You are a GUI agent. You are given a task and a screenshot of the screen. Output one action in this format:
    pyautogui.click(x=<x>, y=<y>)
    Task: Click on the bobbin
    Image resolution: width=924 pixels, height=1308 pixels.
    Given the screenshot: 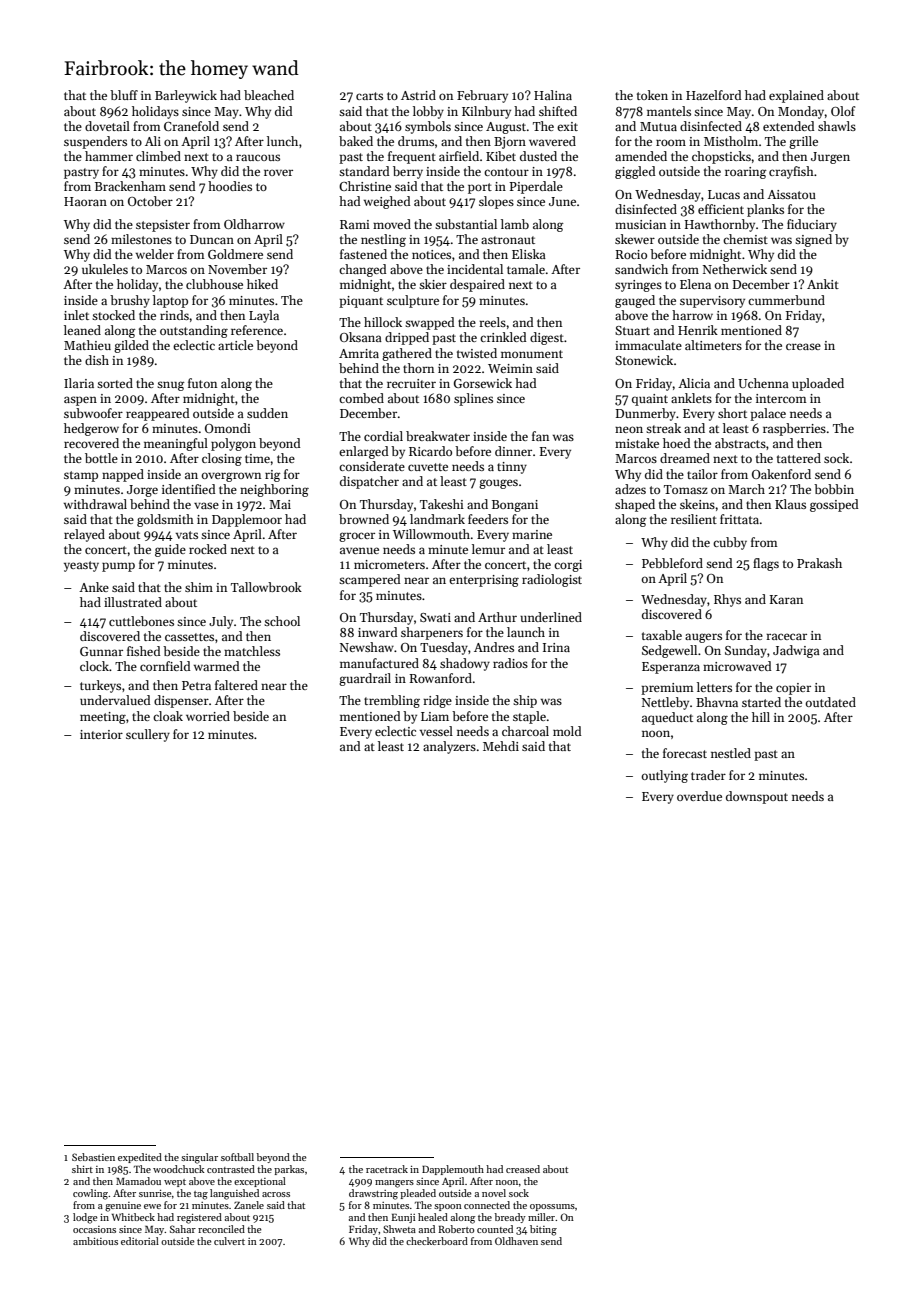 What is the action you would take?
    pyautogui.click(x=834, y=489)
